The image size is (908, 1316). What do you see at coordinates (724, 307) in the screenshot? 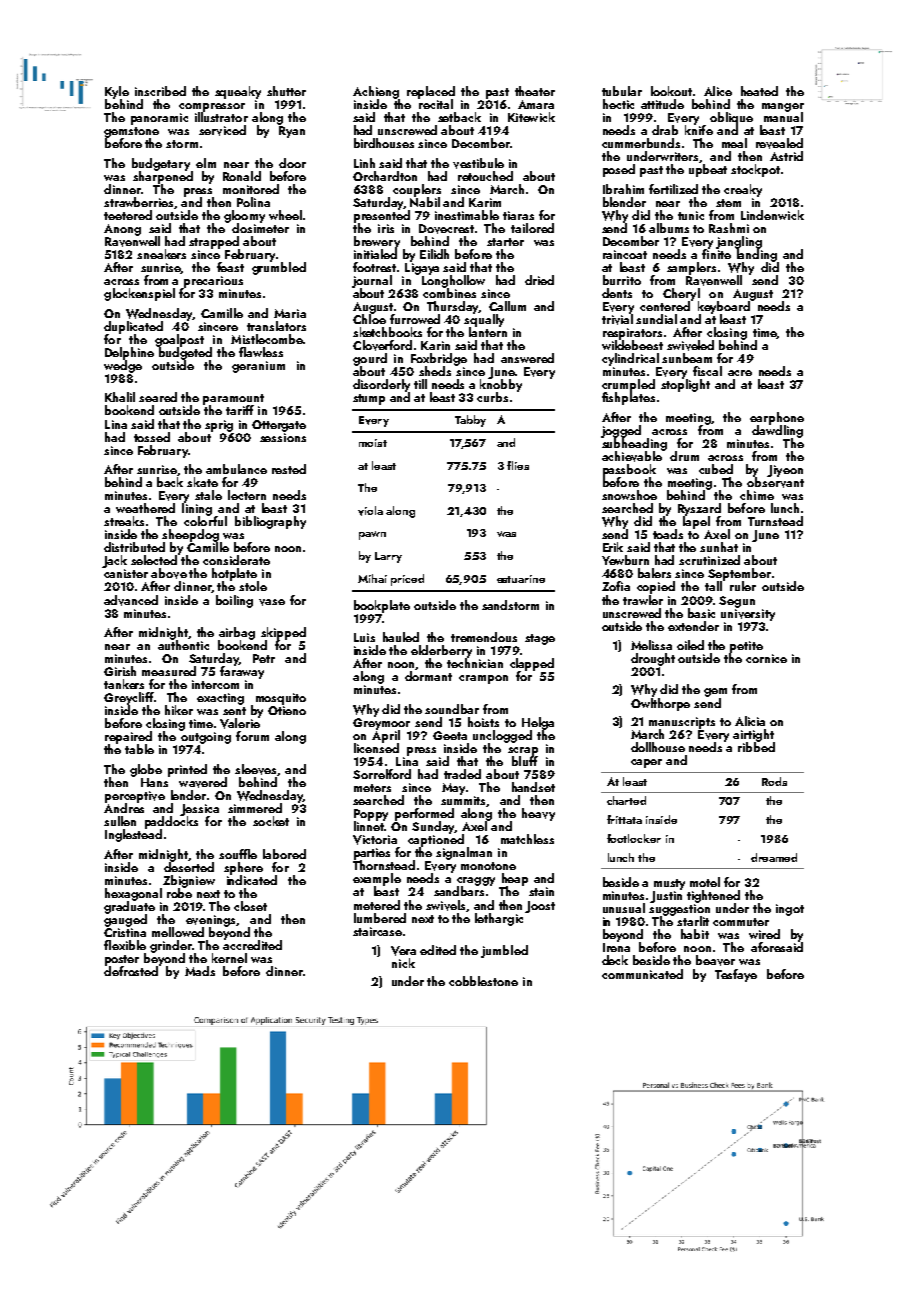
I see `keyboard` at bounding box center [724, 307].
